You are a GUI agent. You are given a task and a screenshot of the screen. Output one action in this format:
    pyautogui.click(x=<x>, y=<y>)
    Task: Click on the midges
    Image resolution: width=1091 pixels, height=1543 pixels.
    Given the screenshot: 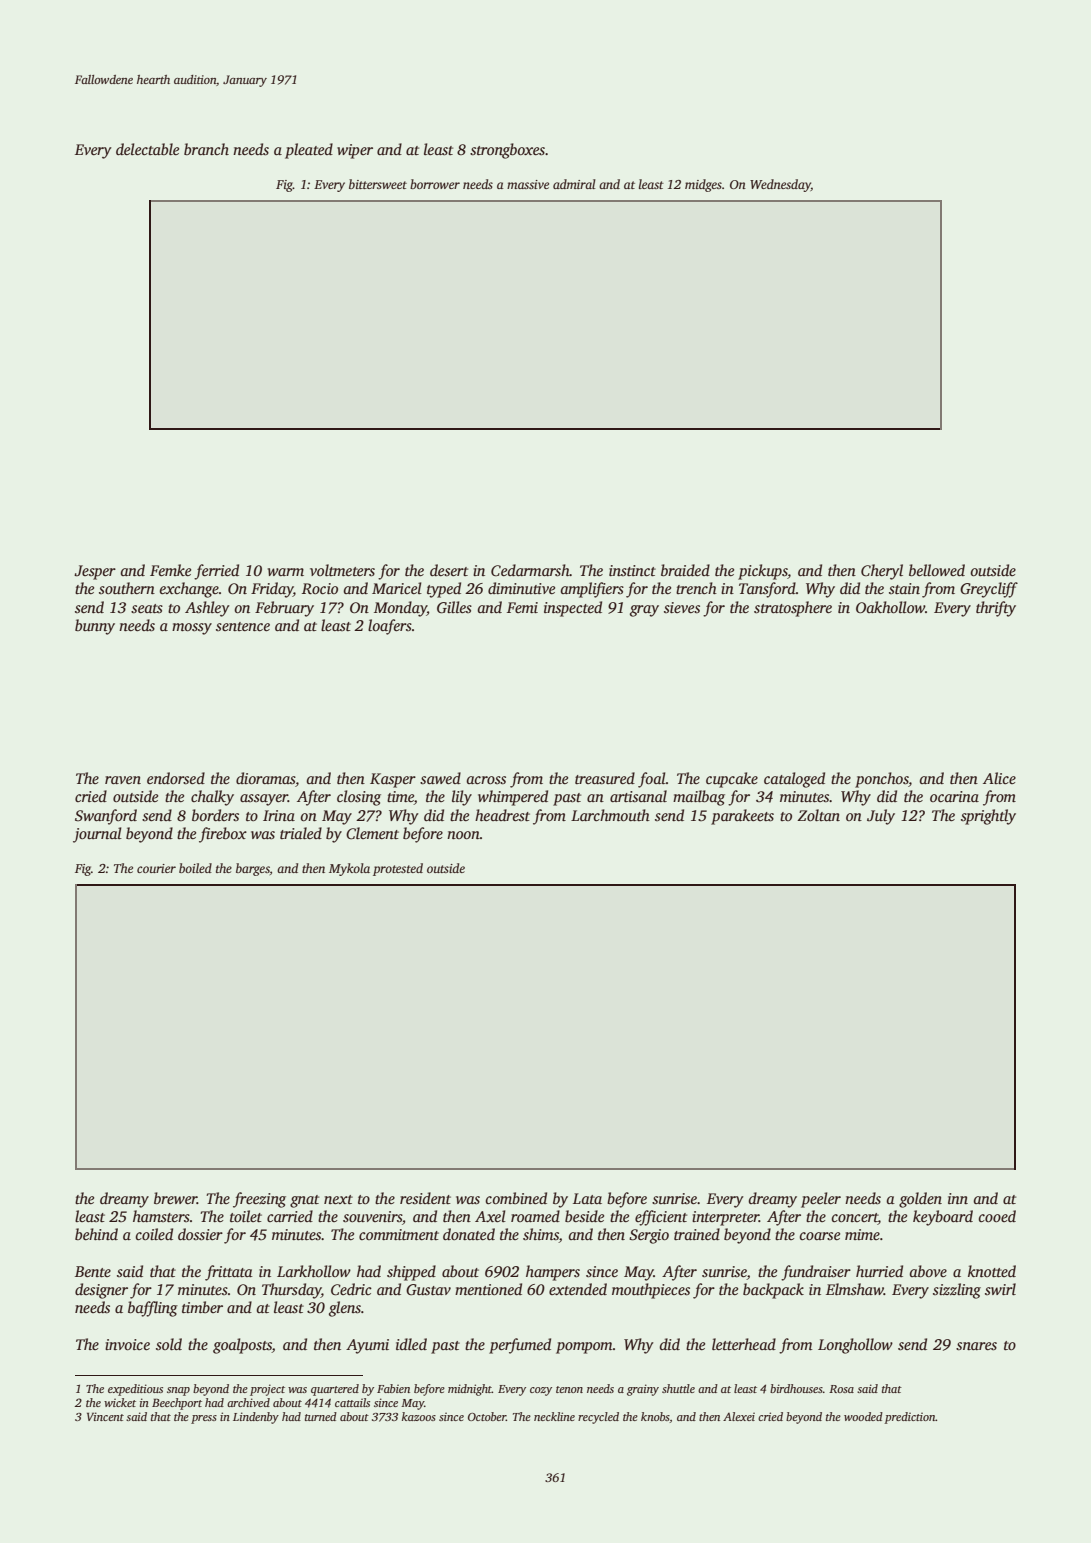 What is the action you would take?
    pyautogui.click(x=703, y=185)
